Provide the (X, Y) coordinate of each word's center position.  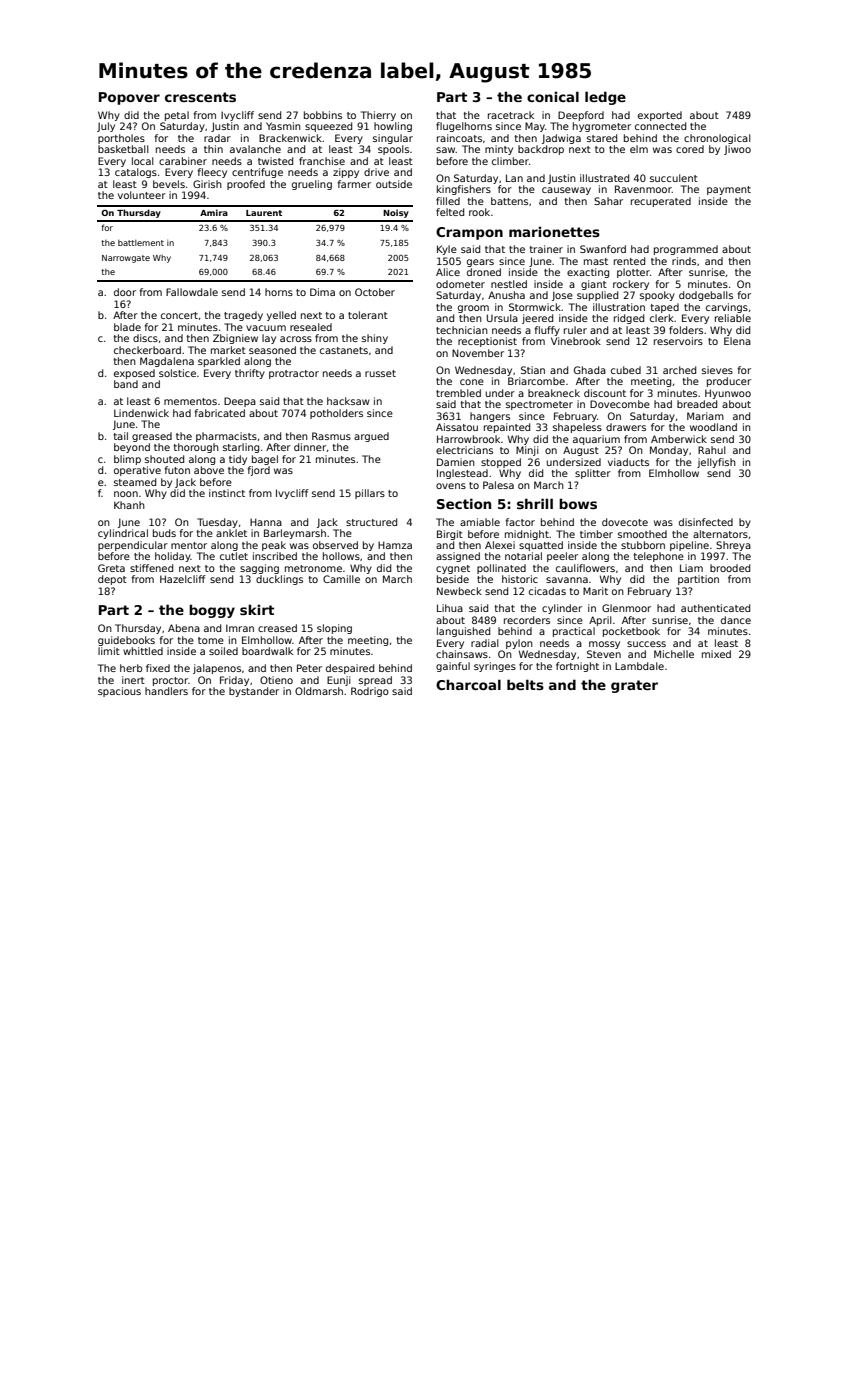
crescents (200, 97)
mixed (716, 654)
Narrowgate (126, 259)
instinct (227, 493)
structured (371, 522)
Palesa (498, 485)
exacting (588, 273)
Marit (595, 591)
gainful (453, 667)
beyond (132, 448)
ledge (605, 98)
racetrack (511, 115)
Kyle (447, 250)
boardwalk (267, 651)
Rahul (712, 450)
